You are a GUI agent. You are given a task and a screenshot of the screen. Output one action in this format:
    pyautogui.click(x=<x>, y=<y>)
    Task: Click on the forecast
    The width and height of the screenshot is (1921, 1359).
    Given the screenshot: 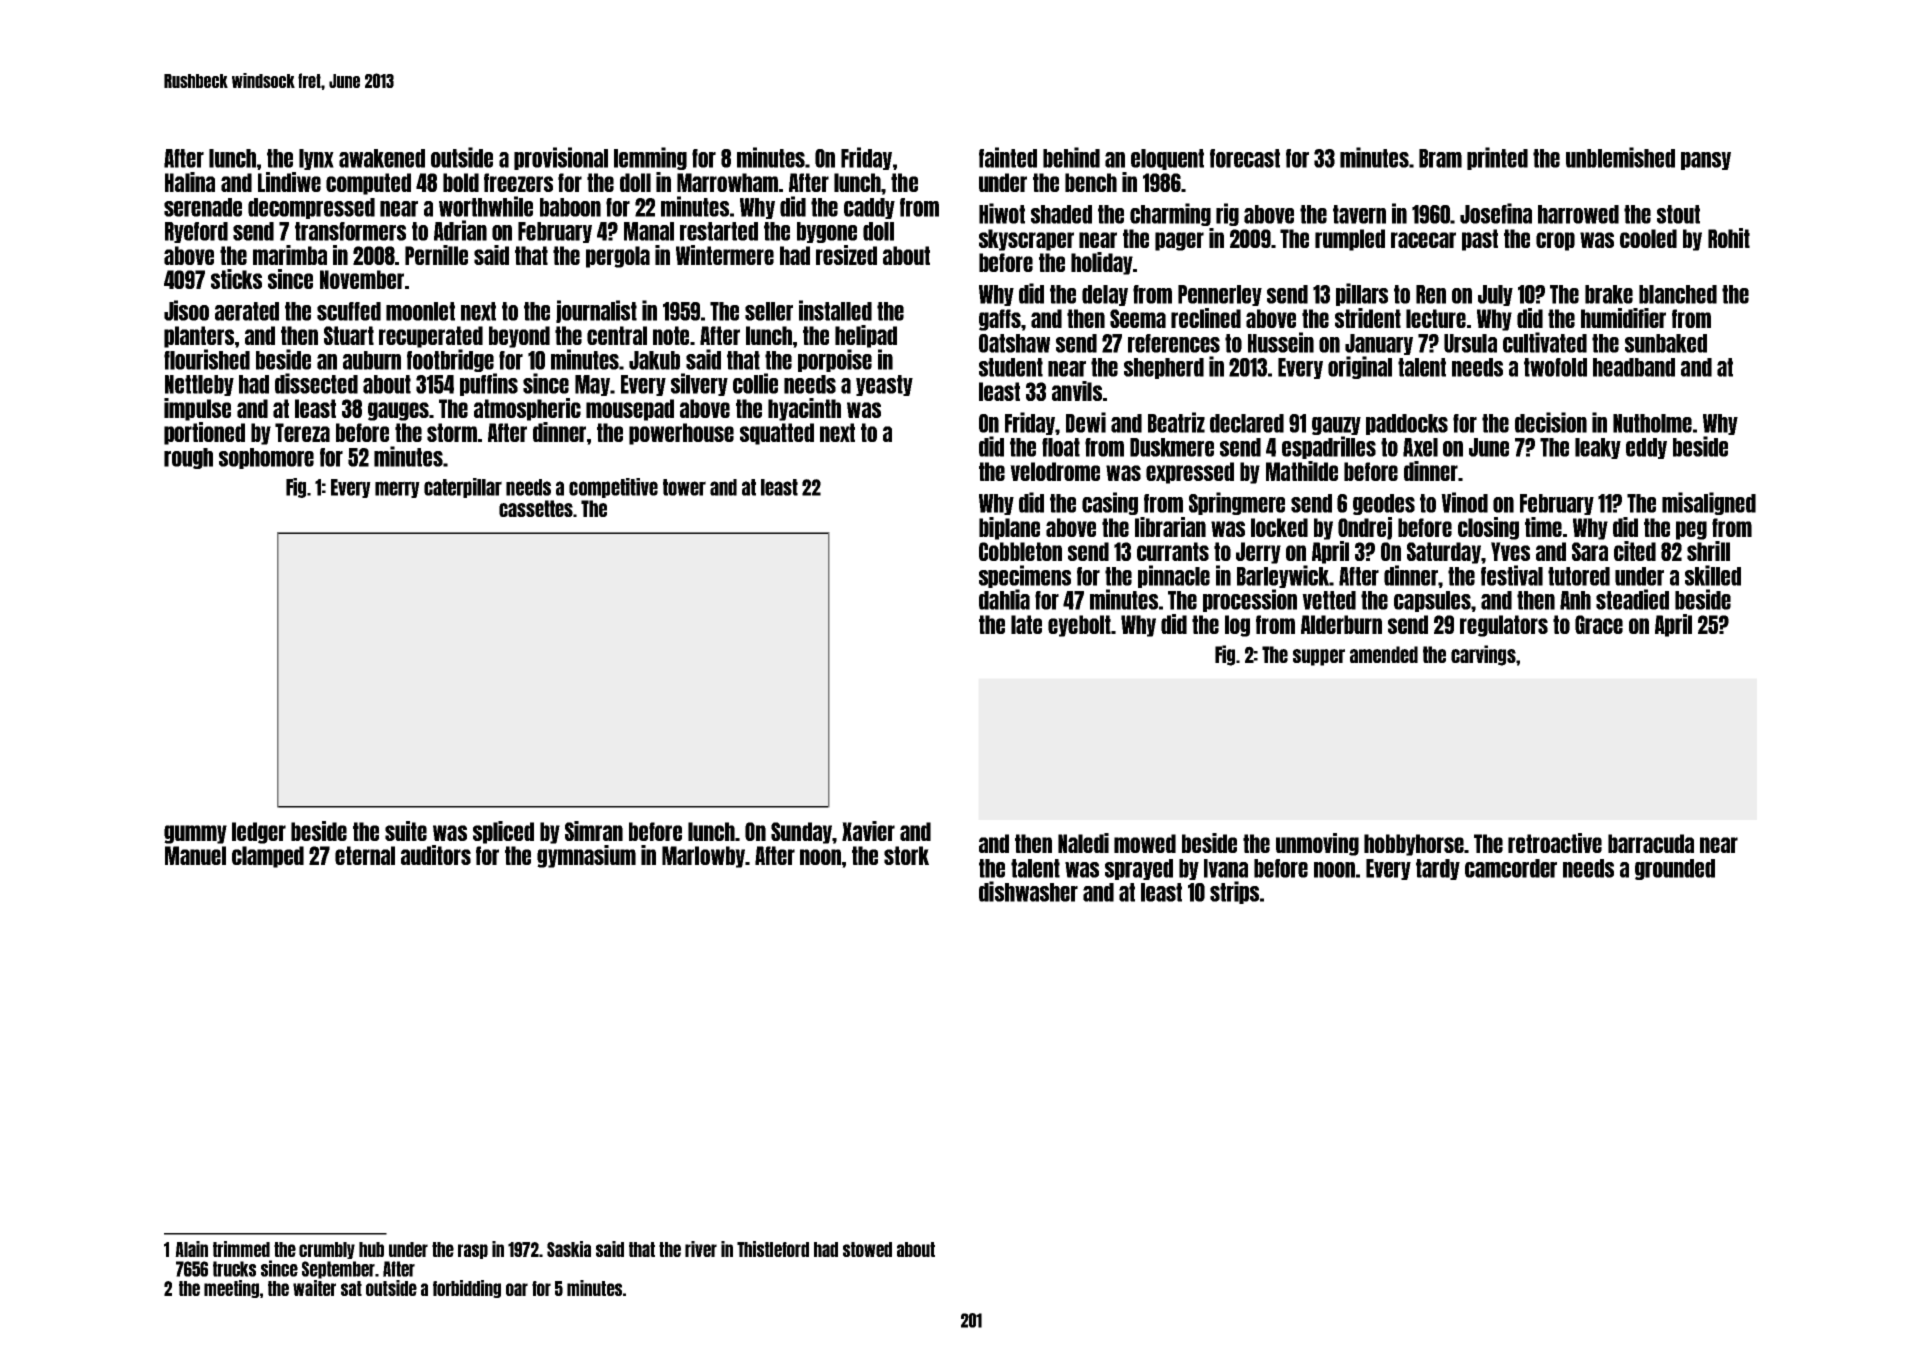 What is the action you would take?
    pyautogui.click(x=1245, y=158)
